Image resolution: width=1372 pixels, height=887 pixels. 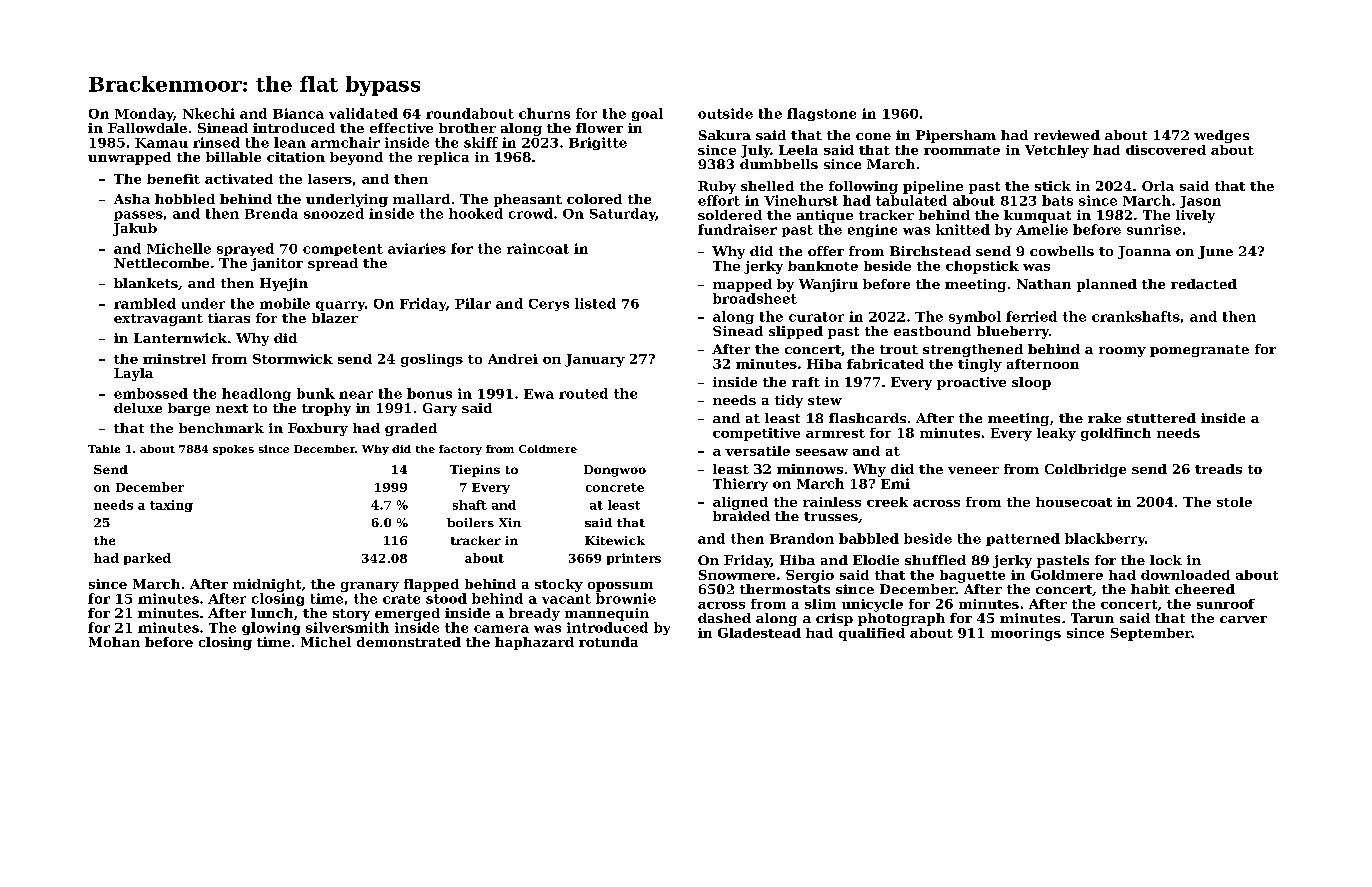 What do you see at coordinates (356, 158) in the screenshot?
I see `beyond` at bounding box center [356, 158].
